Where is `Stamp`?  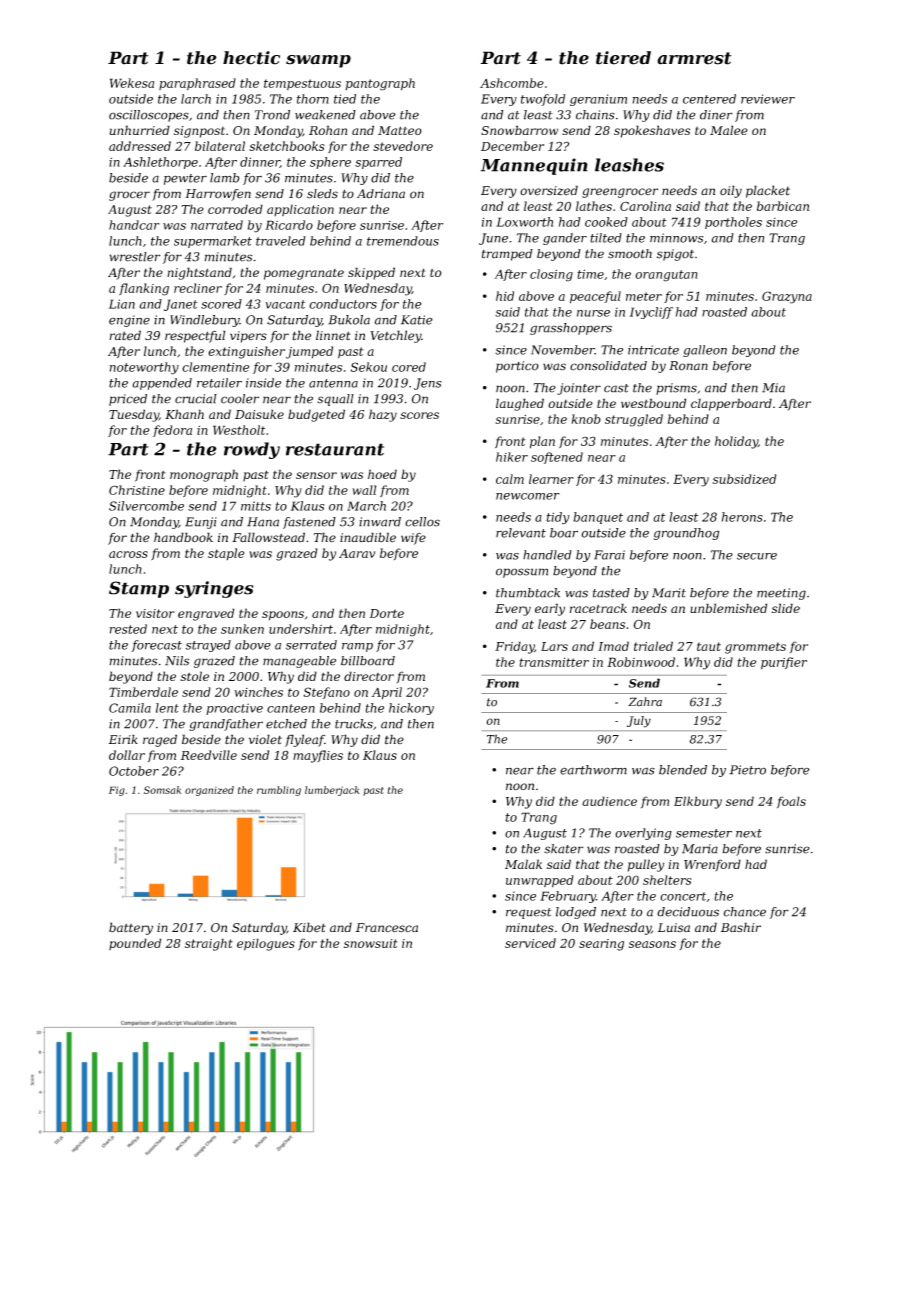 Stamp is located at coordinates (139, 589).
